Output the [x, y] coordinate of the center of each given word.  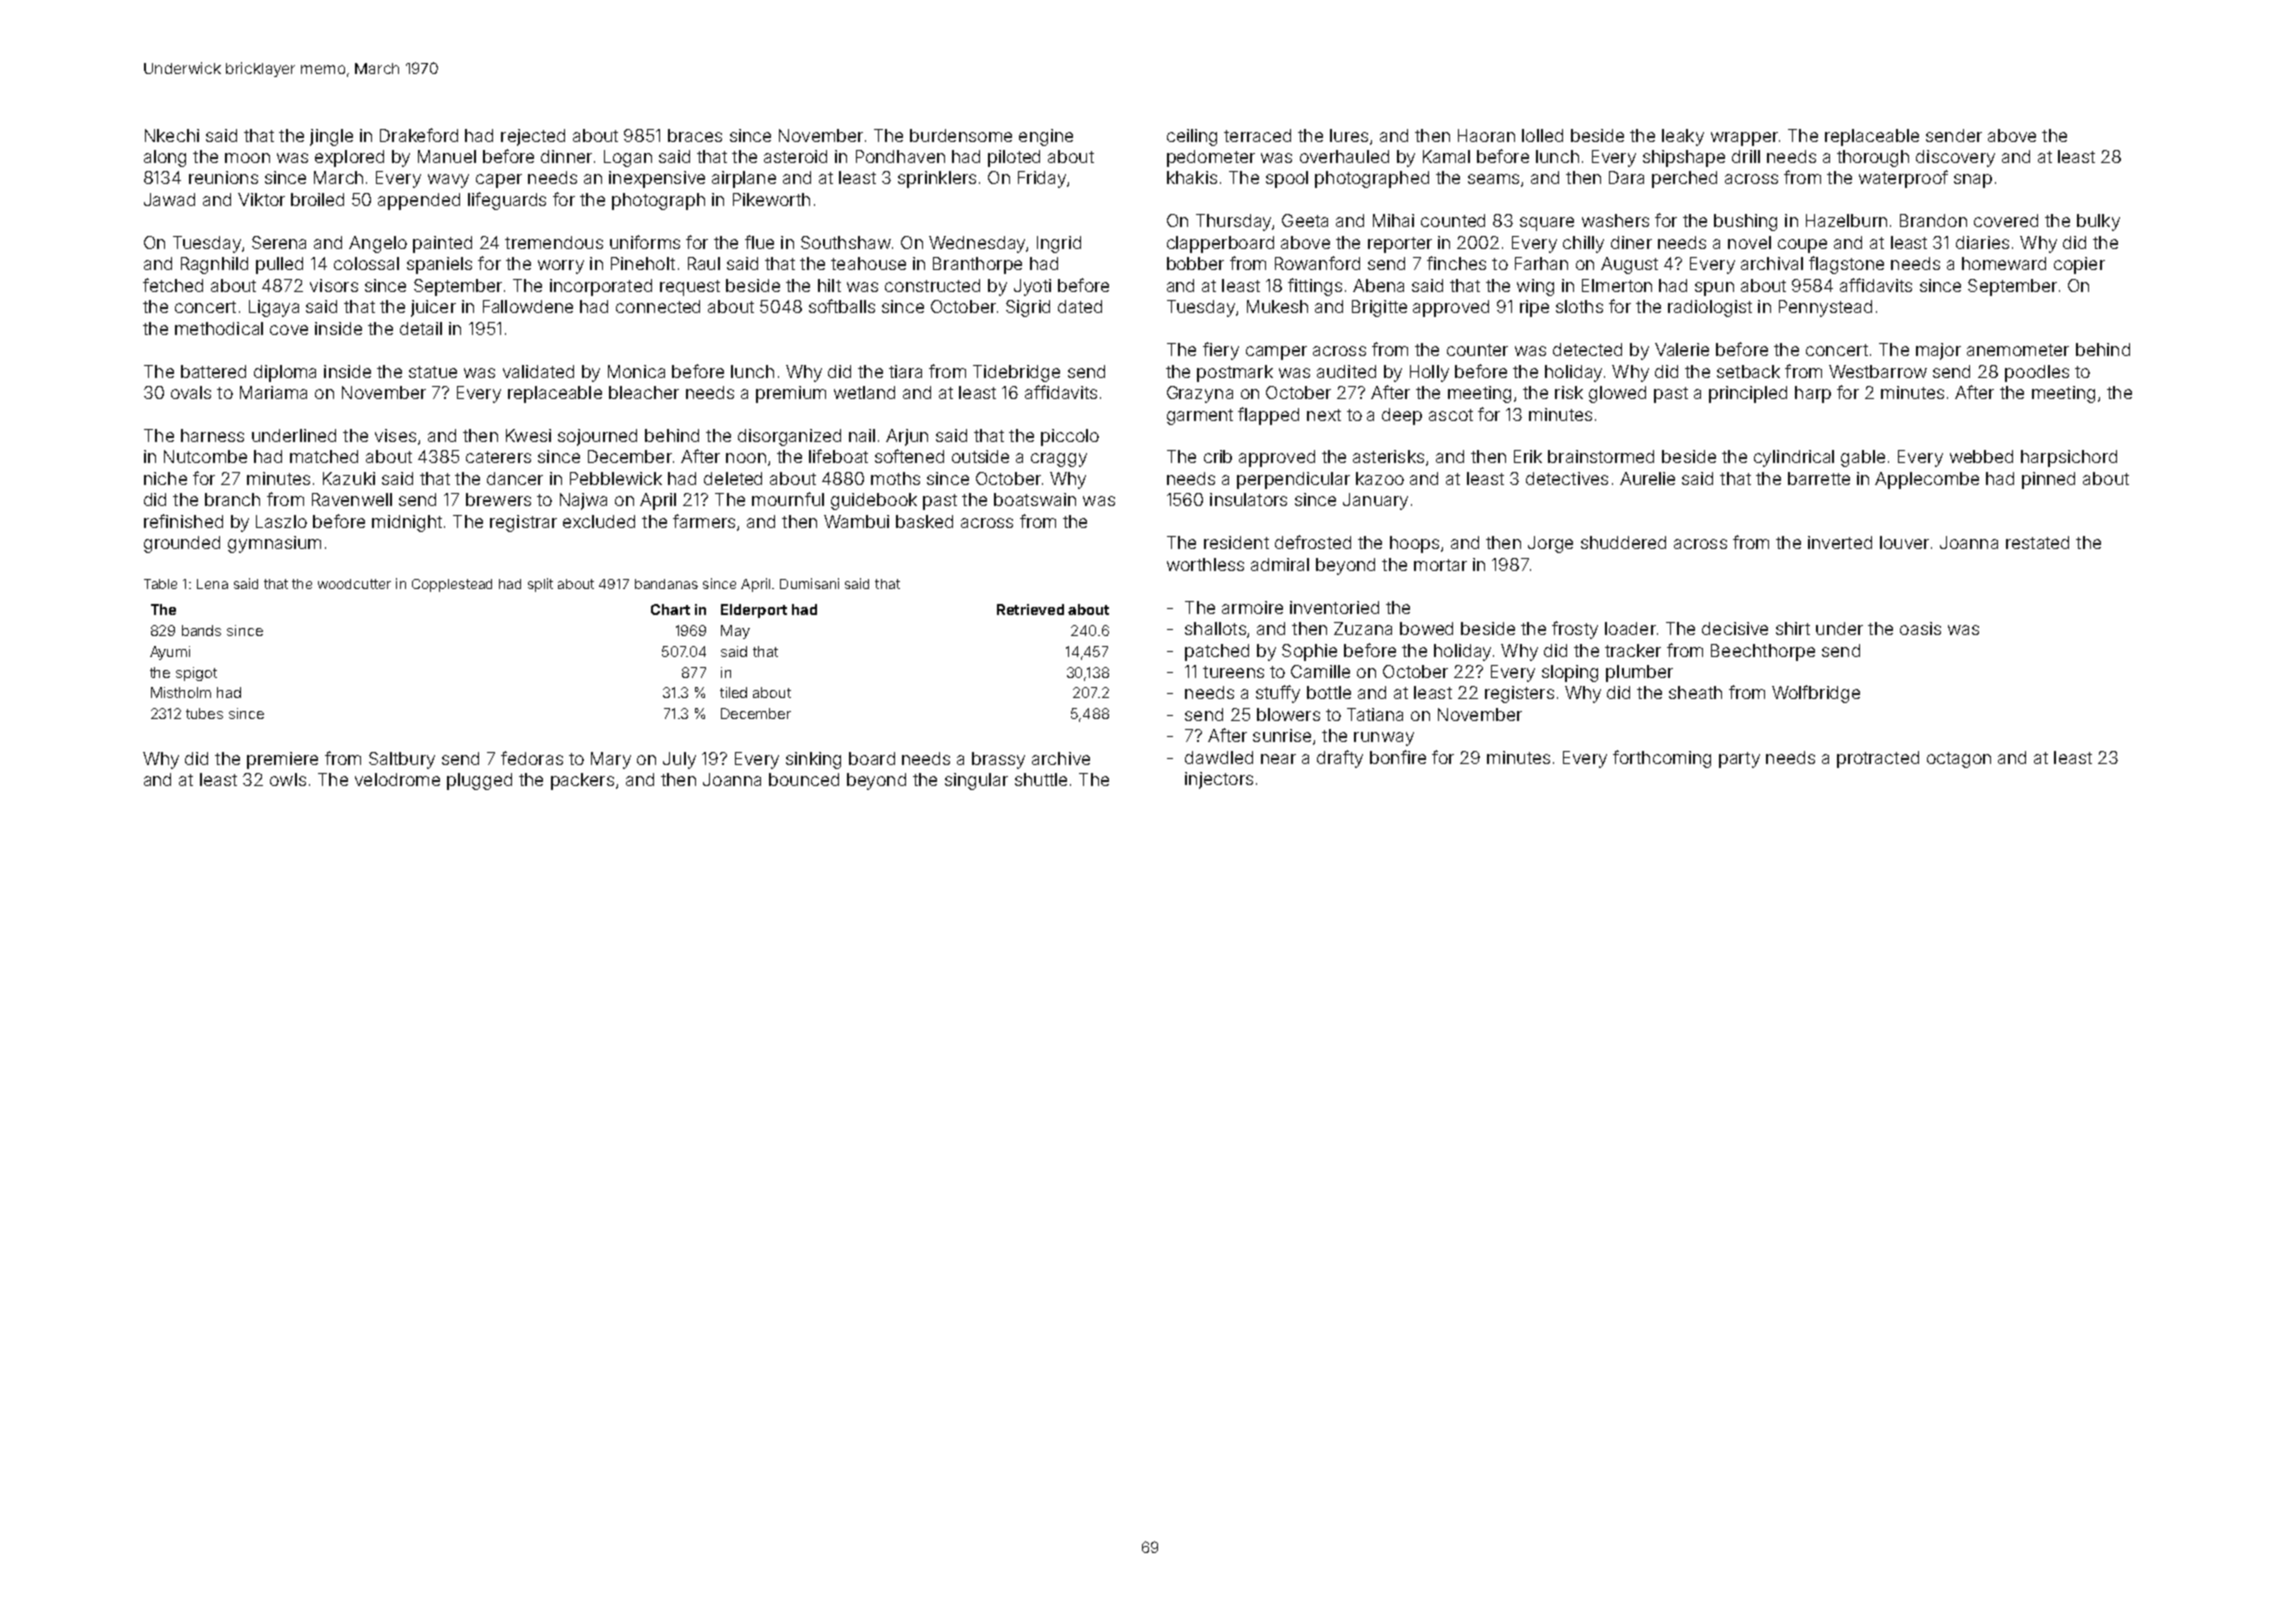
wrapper [1744, 139]
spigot [196, 674]
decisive [1735, 628]
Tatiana [1375, 714]
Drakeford [419, 135]
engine [1046, 137]
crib [1218, 456]
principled [1748, 394]
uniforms [645, 242]
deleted [733, 478]
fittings [1315, 287]
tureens [1233, 672]
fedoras [532, 758]
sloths [1579, 306]
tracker [1633, 650]
